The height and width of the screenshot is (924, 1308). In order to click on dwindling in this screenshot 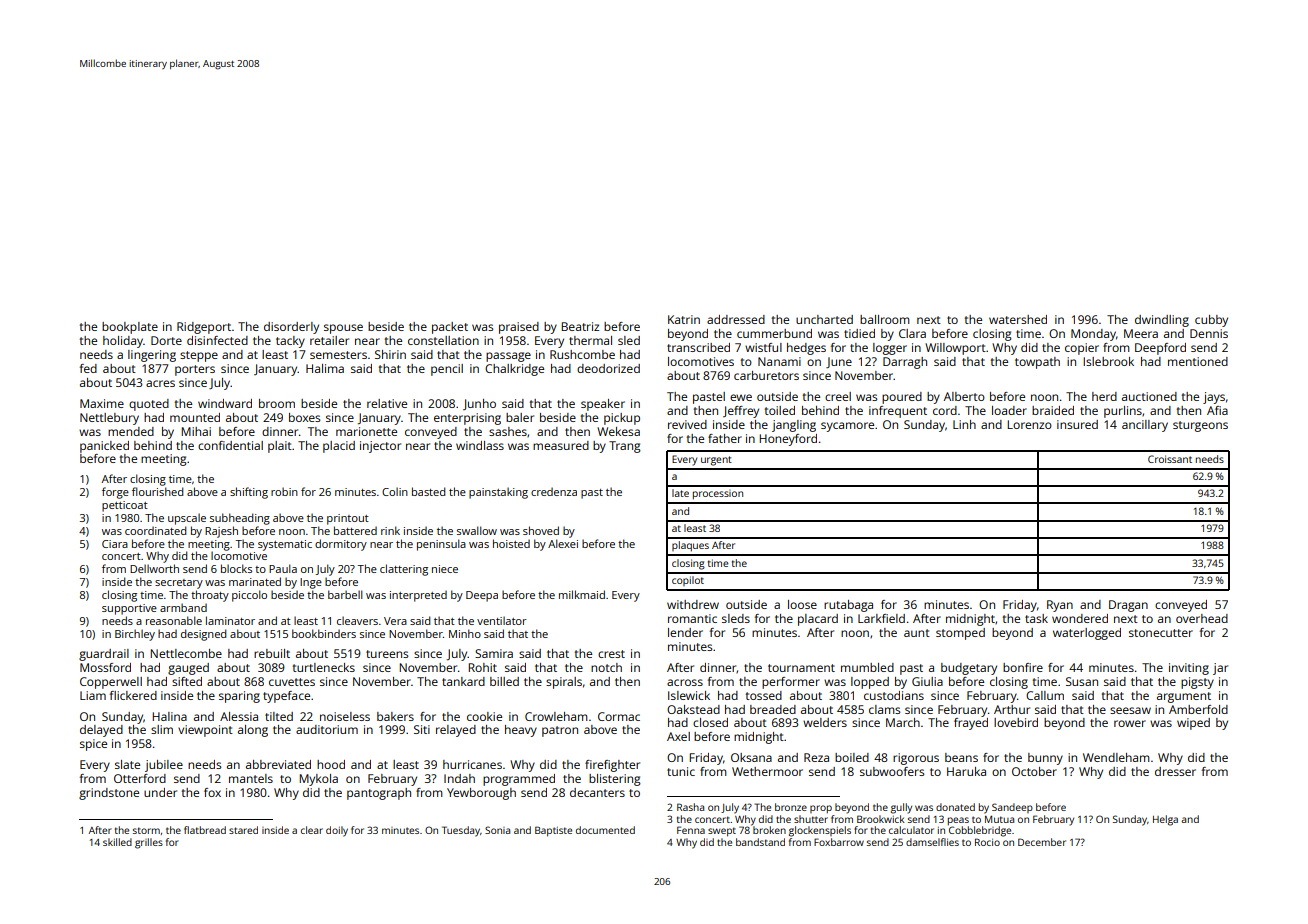, I will do `click(1162, 321)`.
